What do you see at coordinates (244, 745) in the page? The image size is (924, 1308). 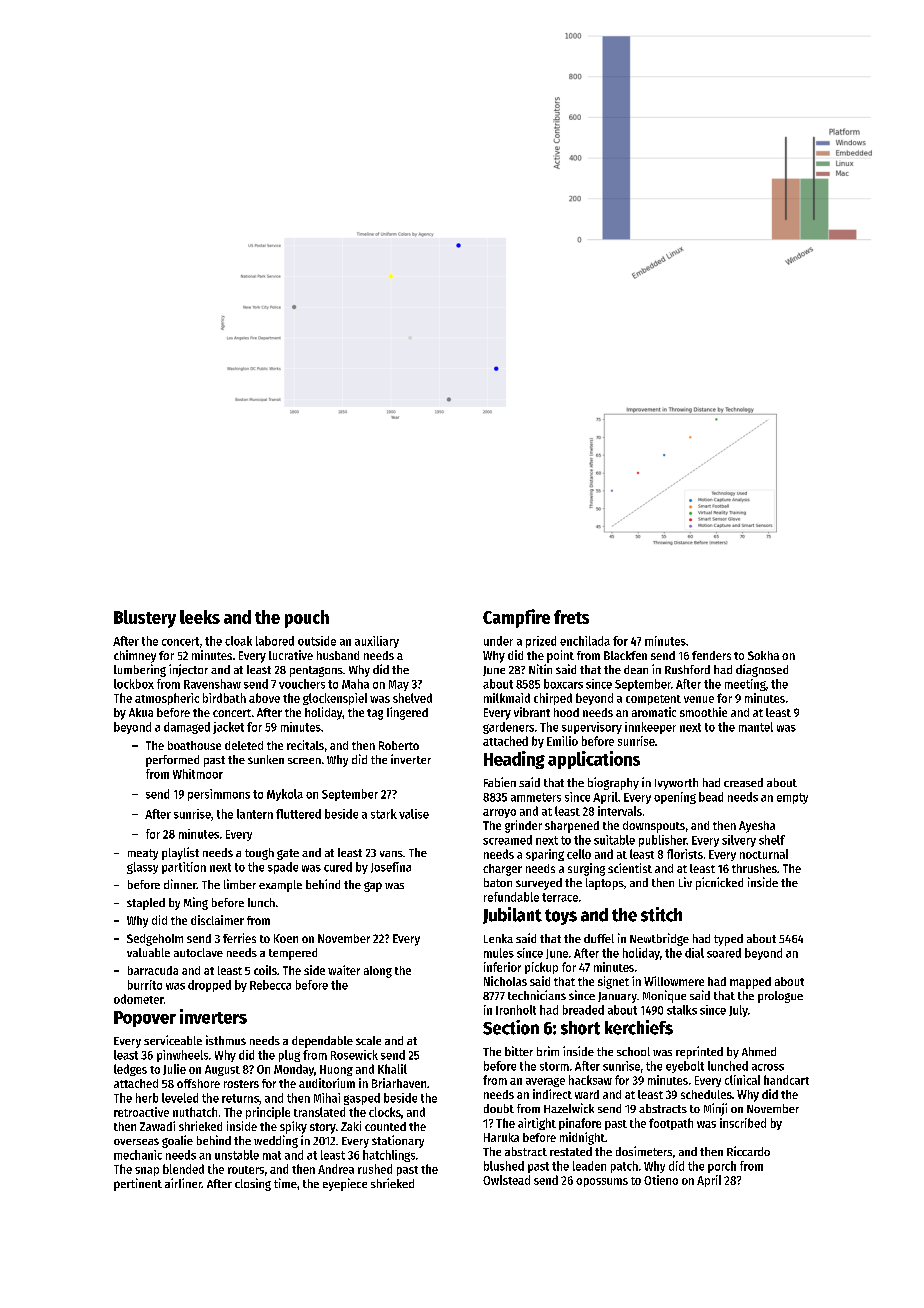 I see `deleted` at bounding box center [244, 745].
